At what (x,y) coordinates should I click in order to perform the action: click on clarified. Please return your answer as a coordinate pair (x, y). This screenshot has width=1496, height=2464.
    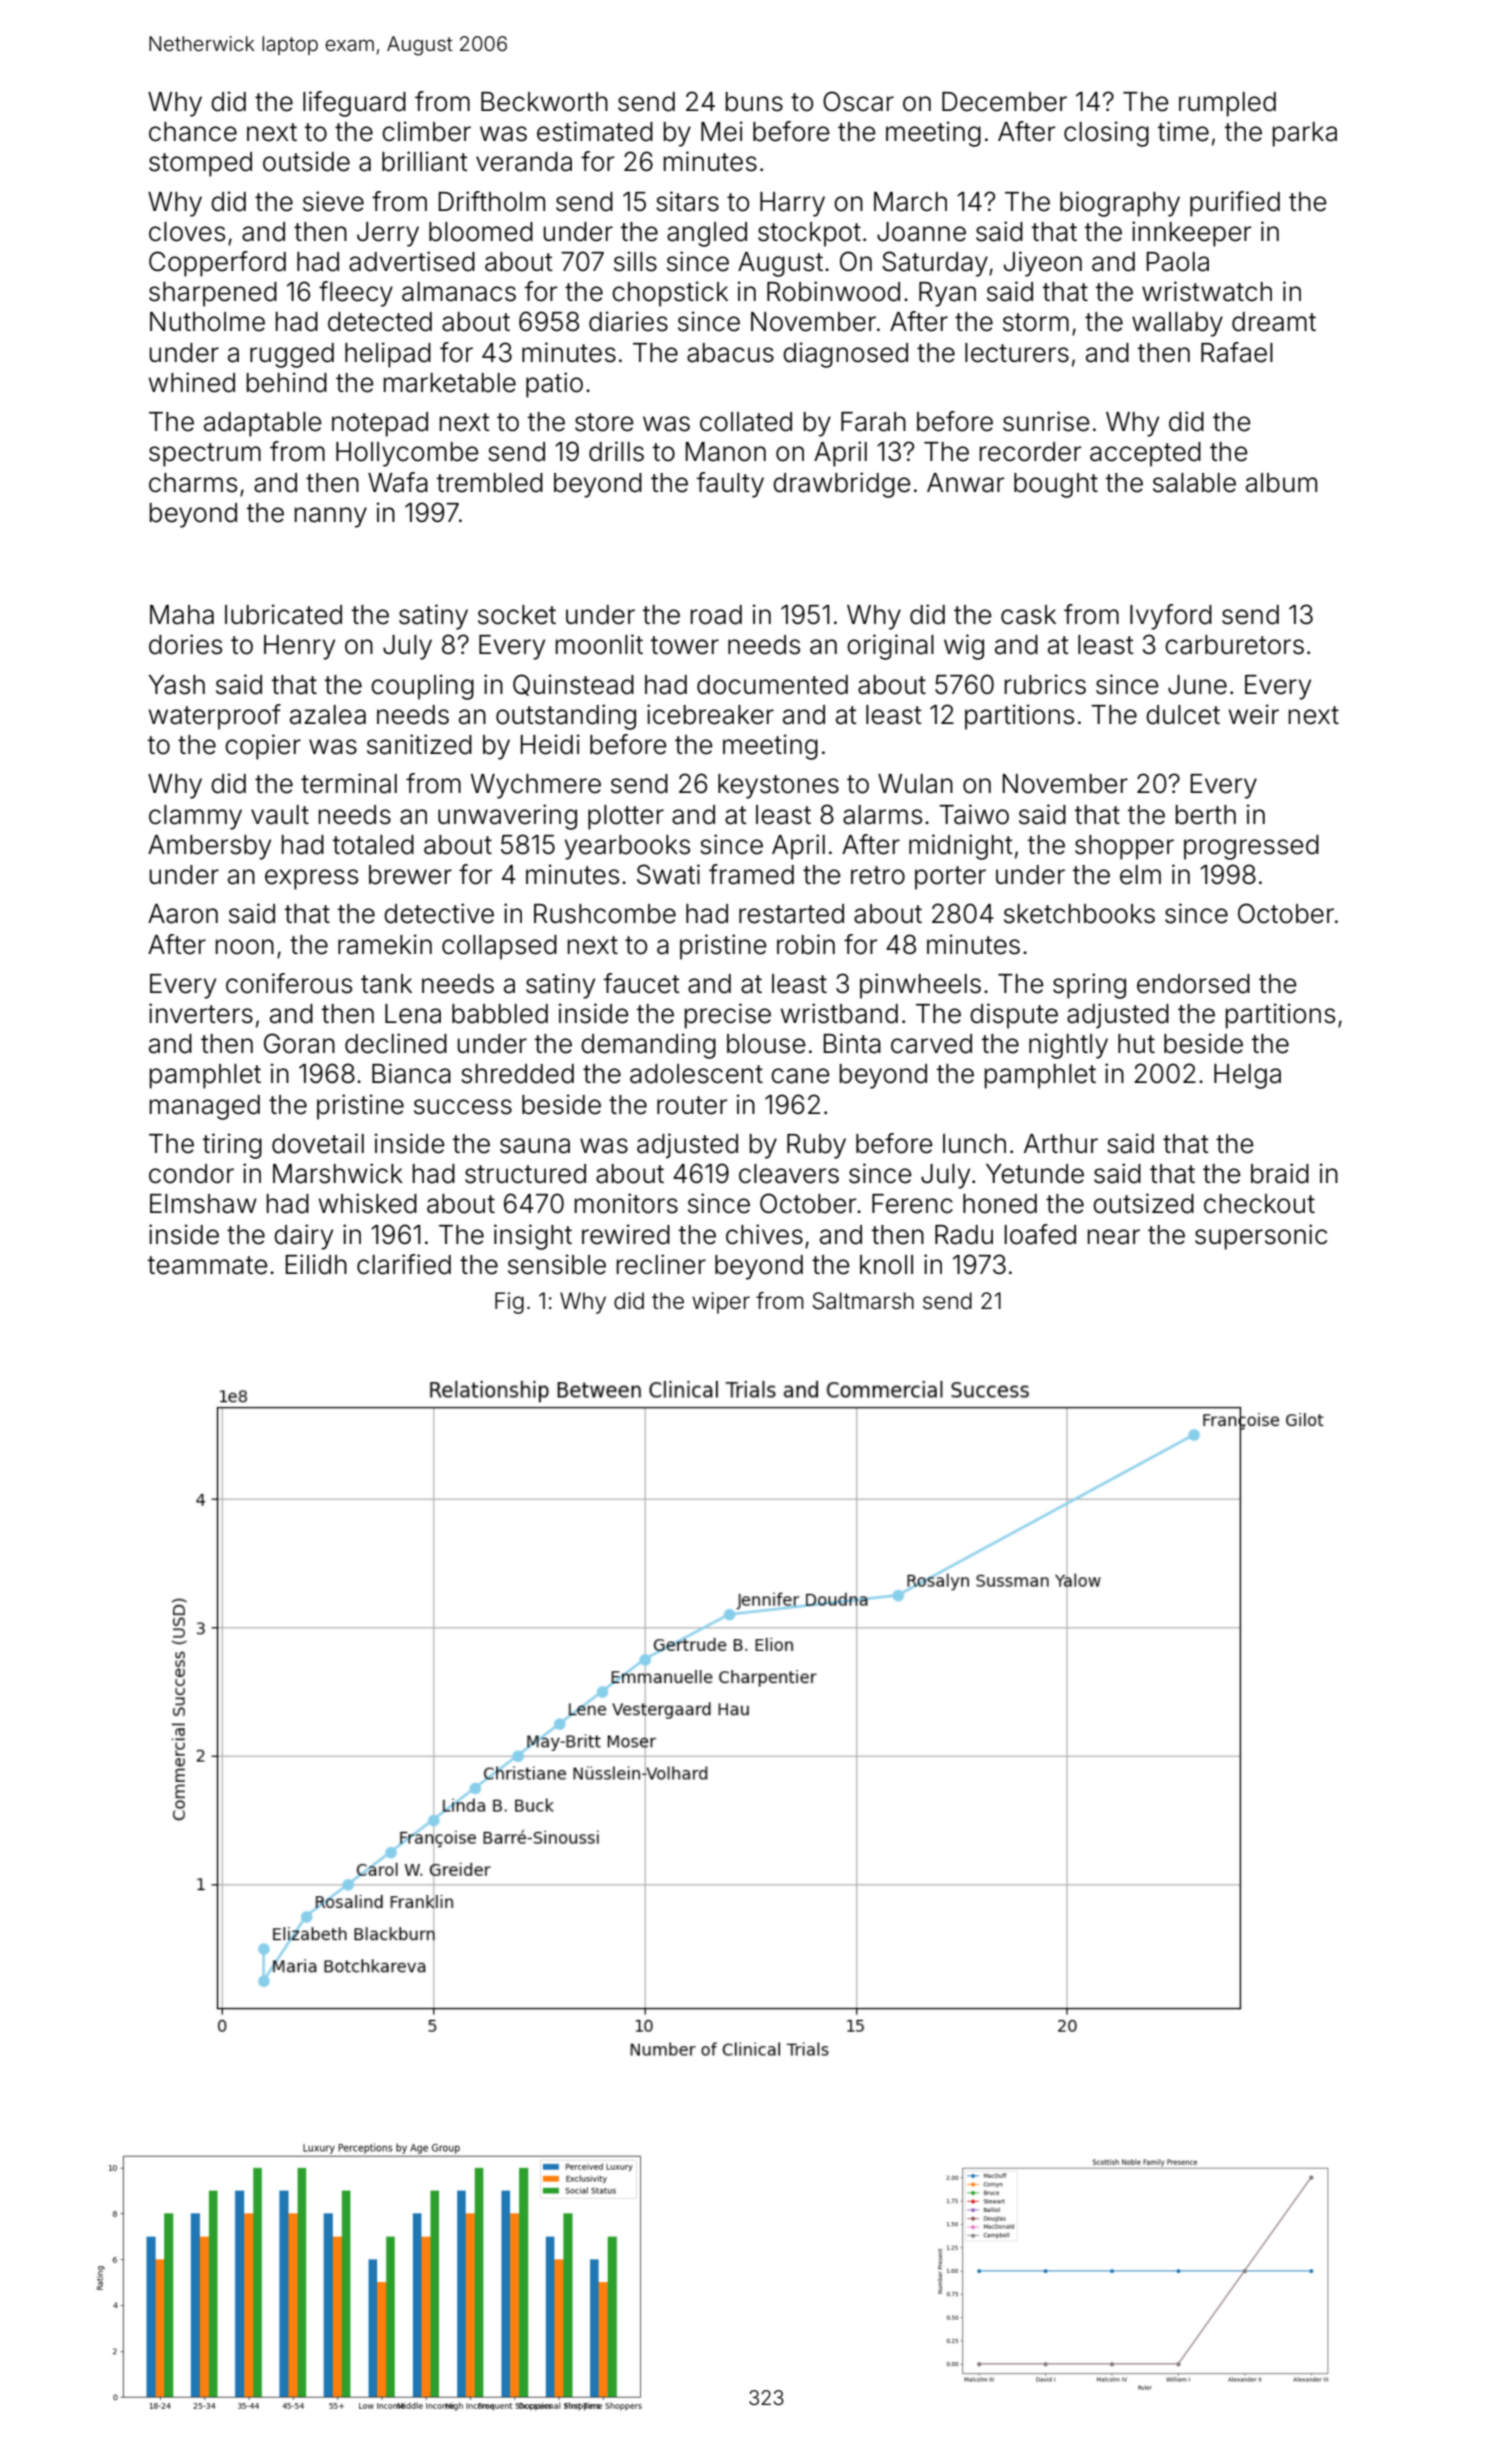
    Looking at the image, I should click on (404, 1264).
